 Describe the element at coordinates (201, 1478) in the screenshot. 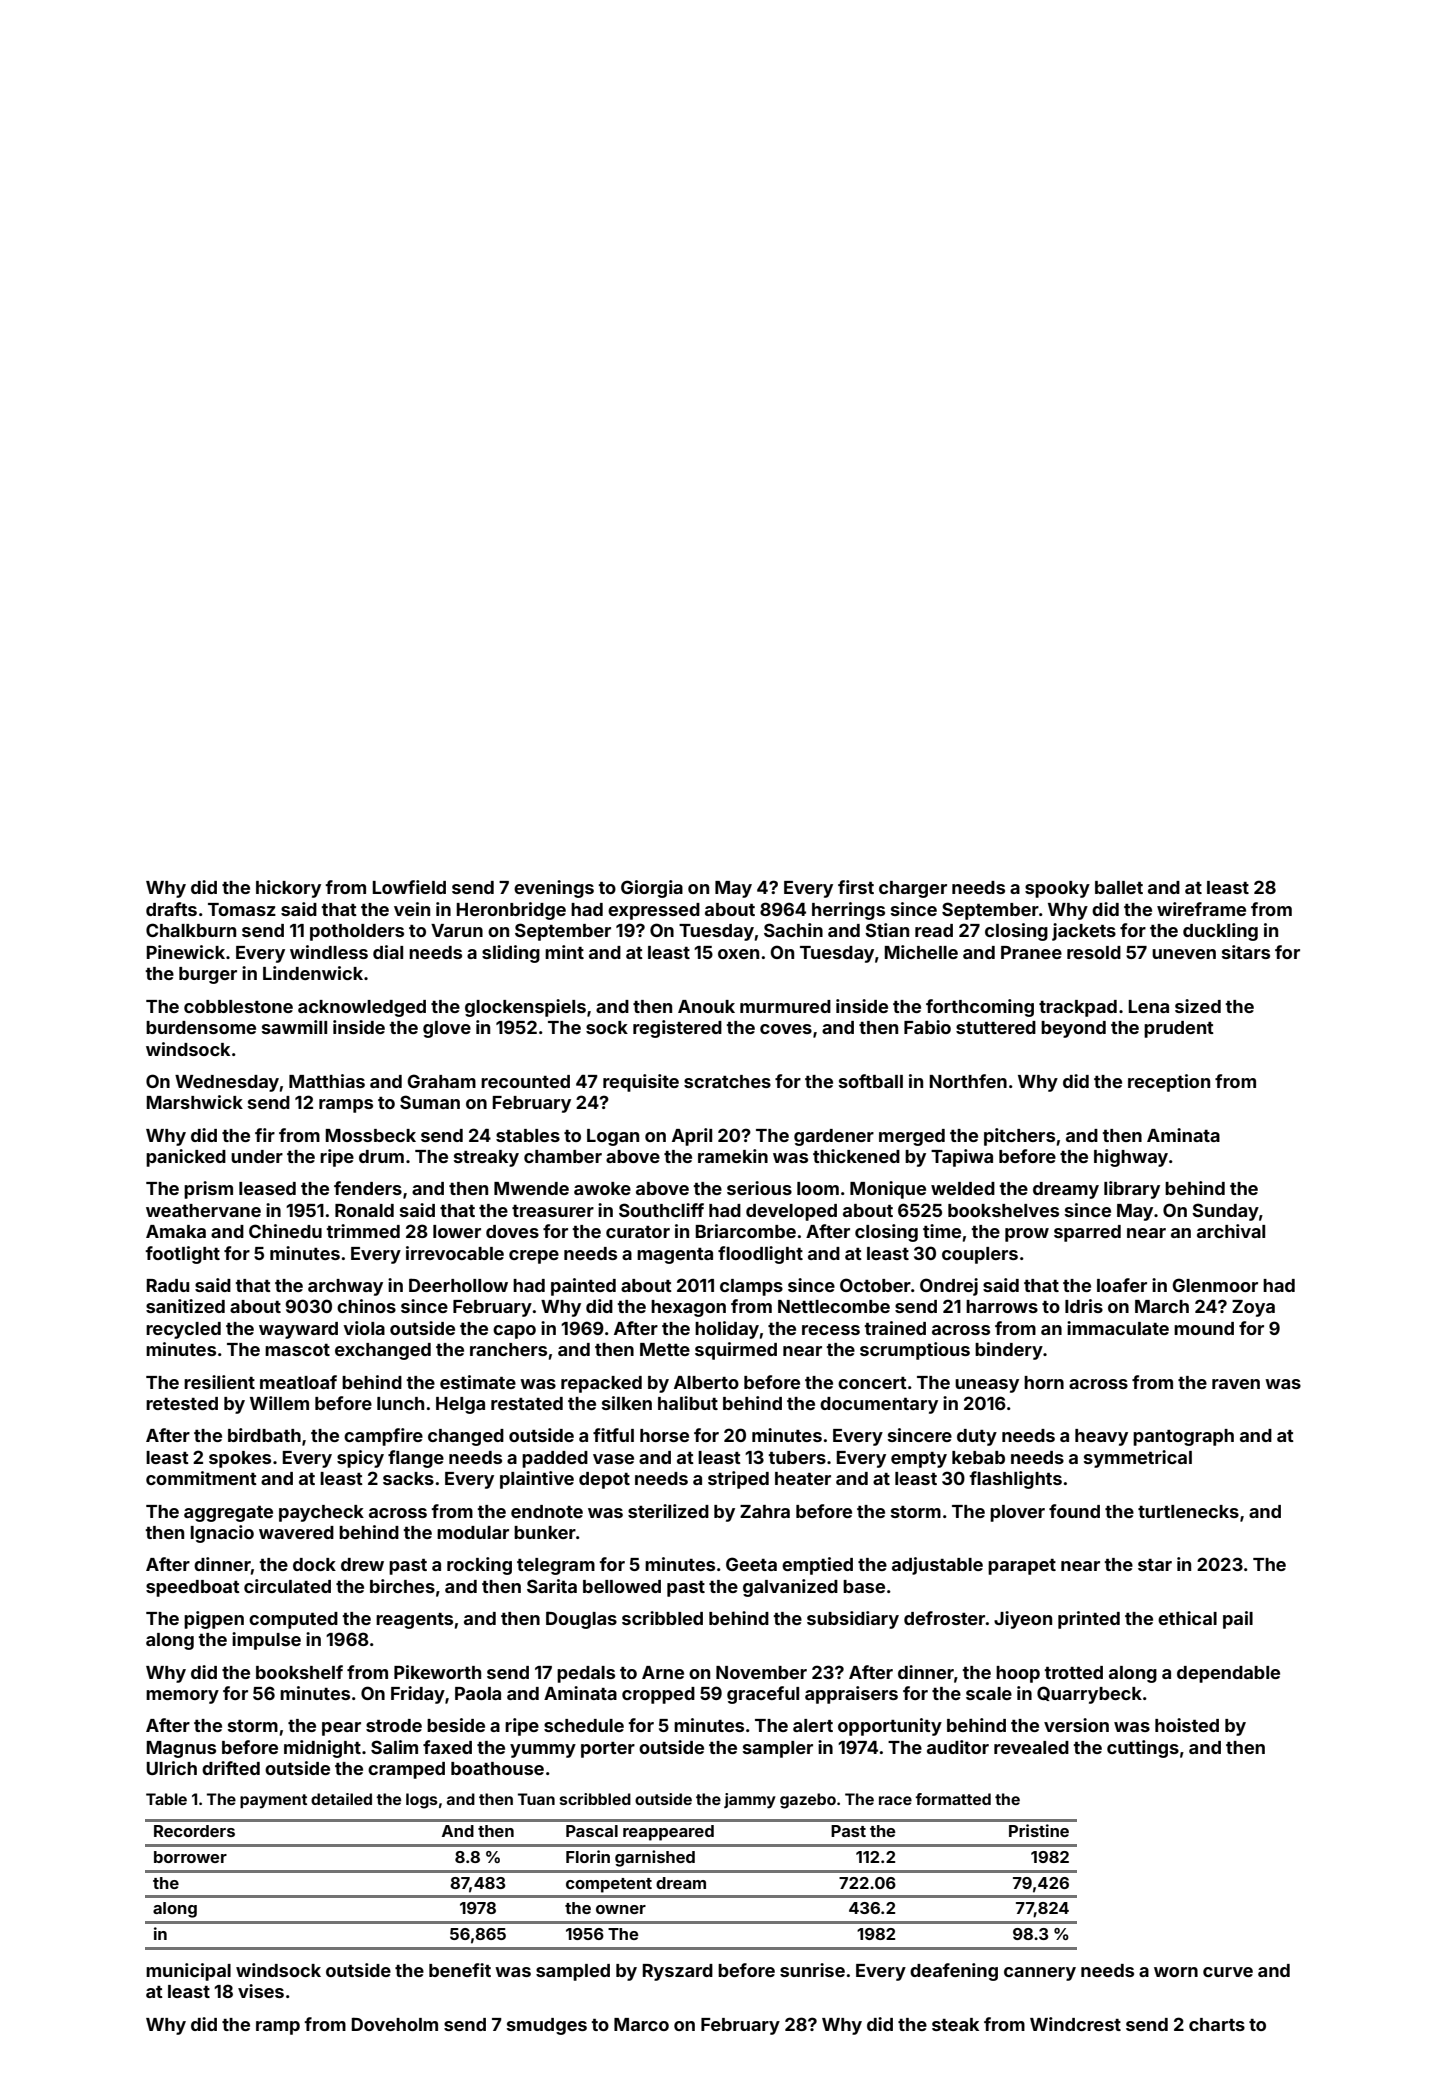

I see `commitment` at that location.
